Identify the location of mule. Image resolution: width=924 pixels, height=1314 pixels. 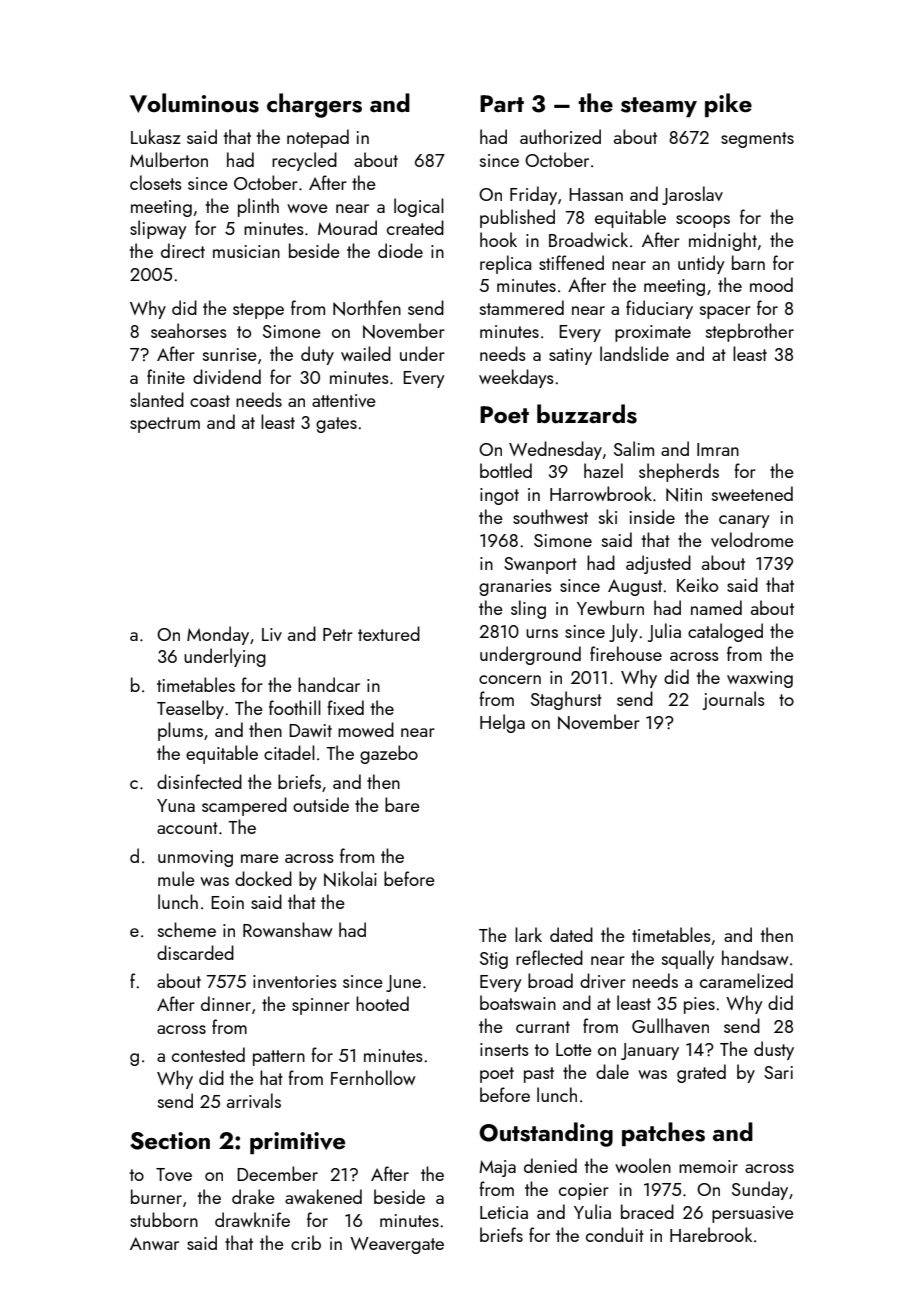
(176, 878).
